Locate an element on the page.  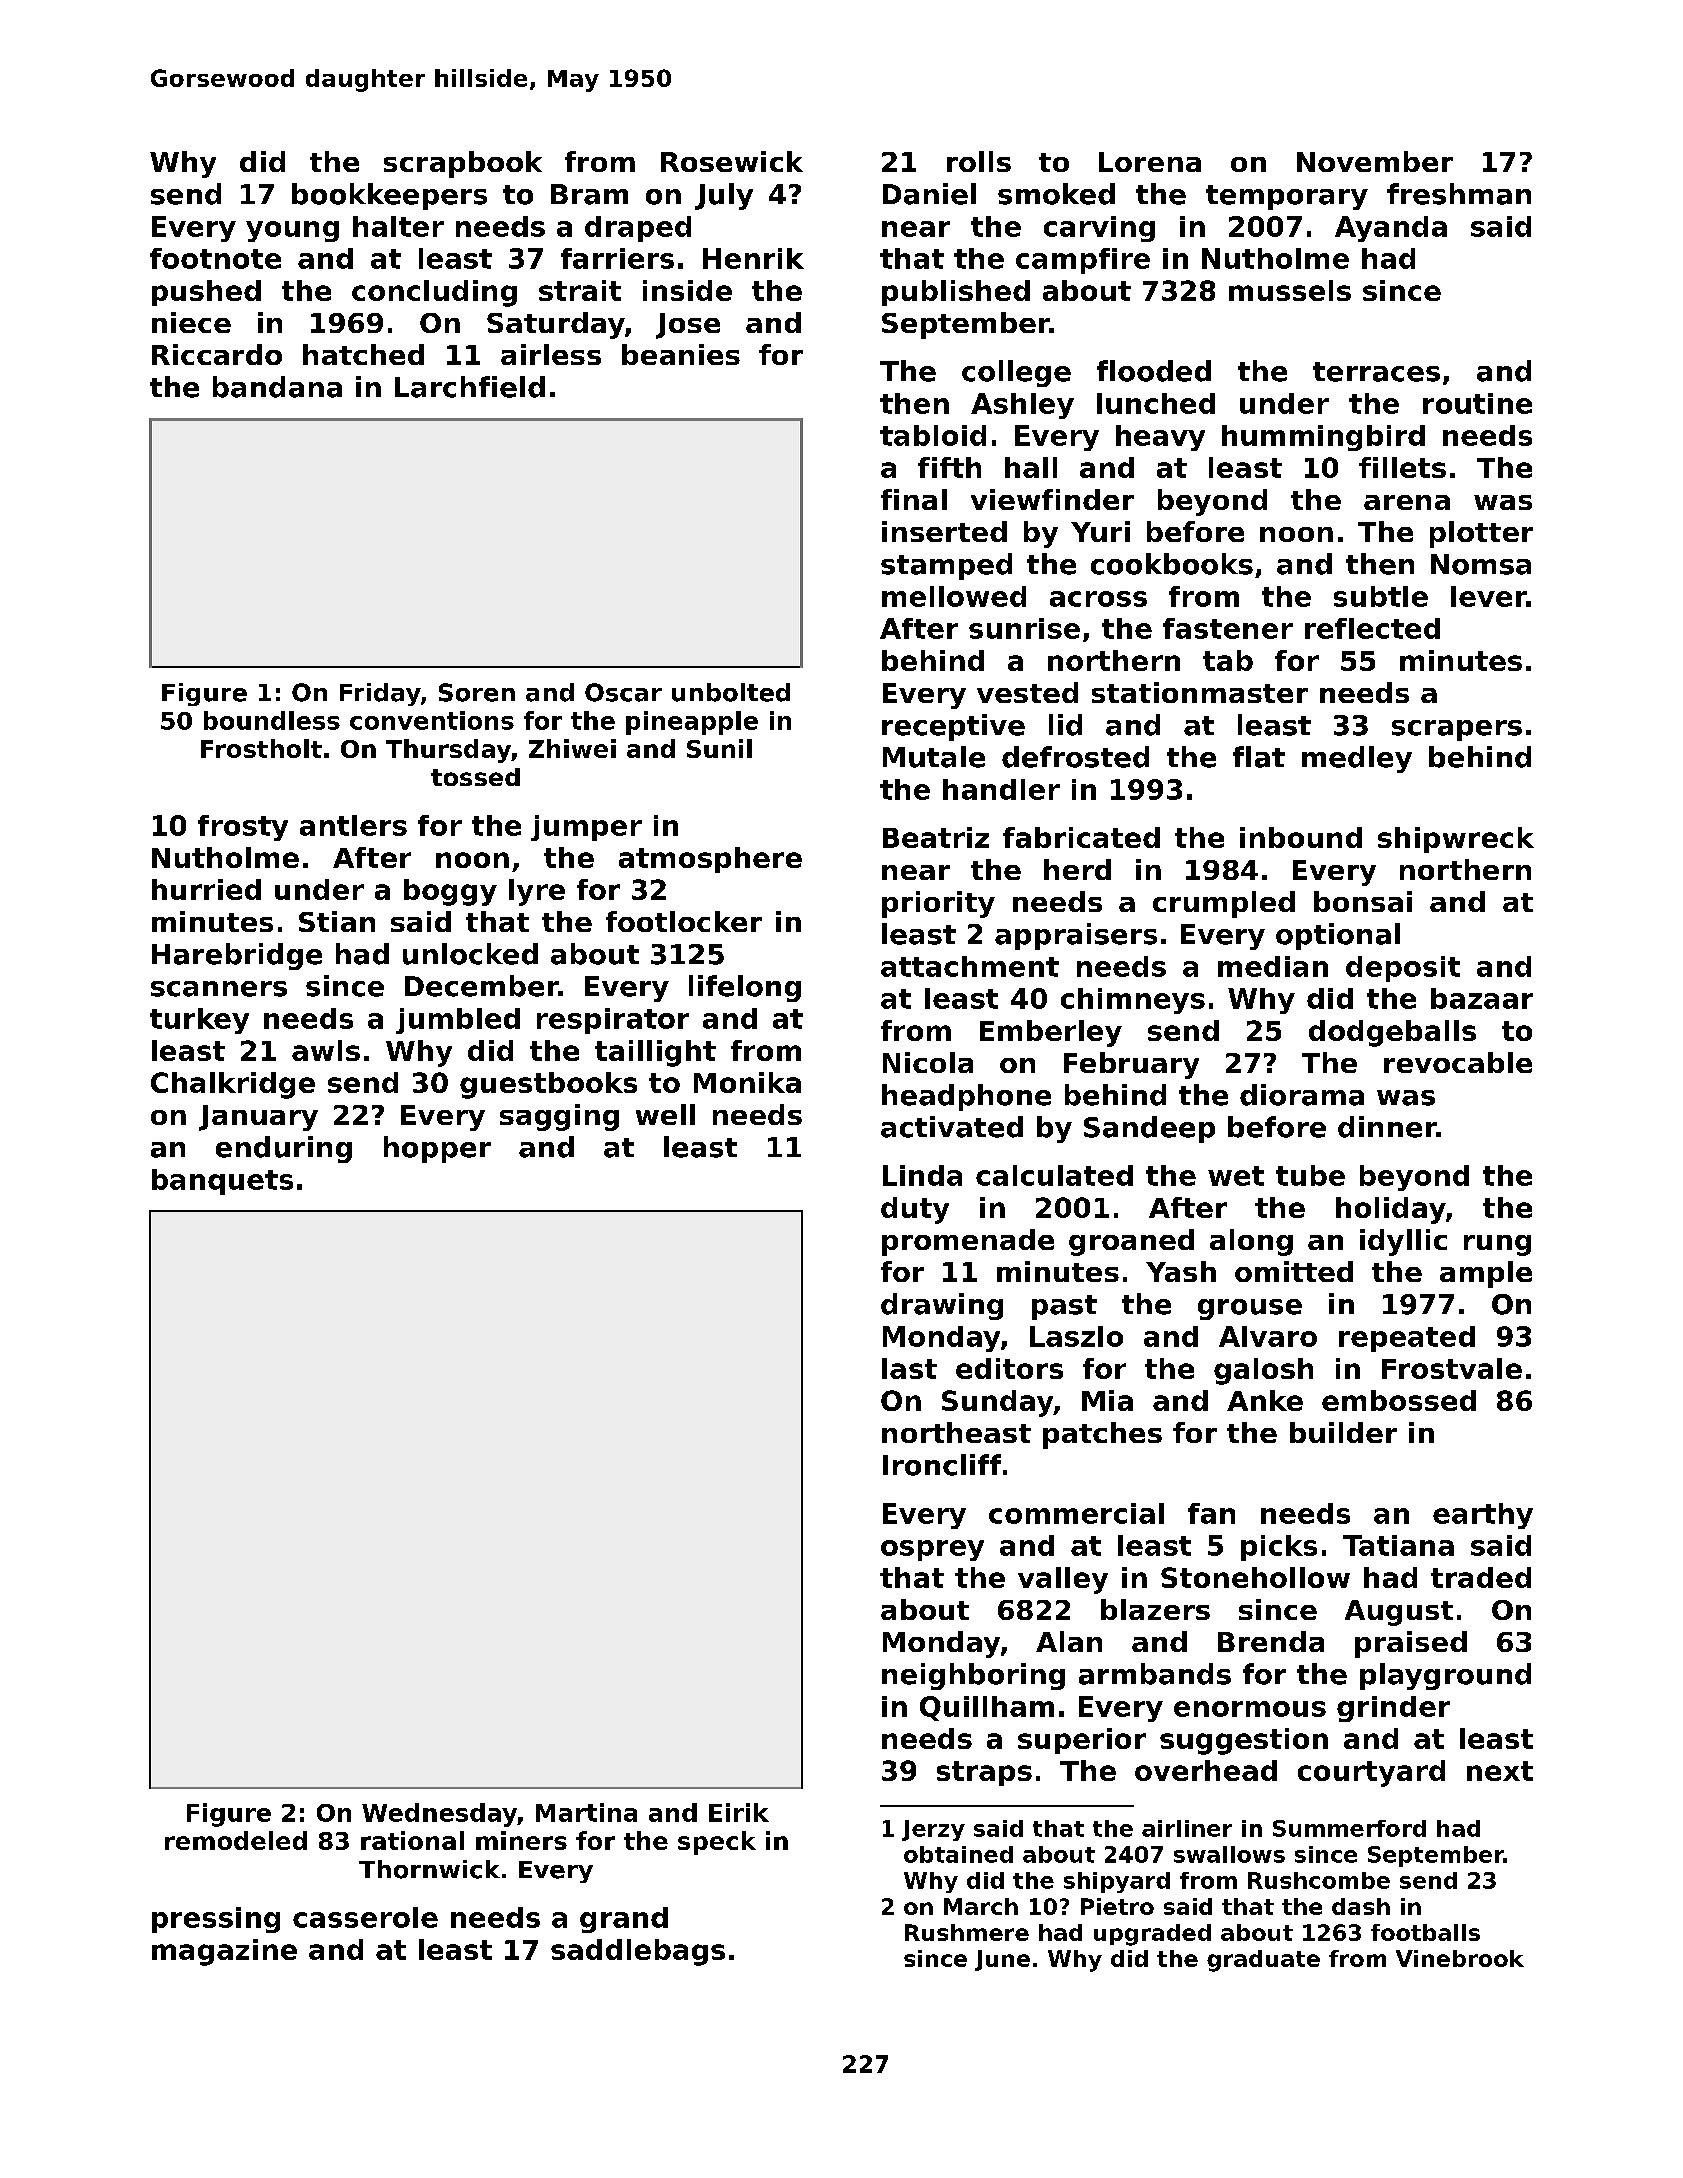
Ironcliff is located at coordinates (942, 1465).
